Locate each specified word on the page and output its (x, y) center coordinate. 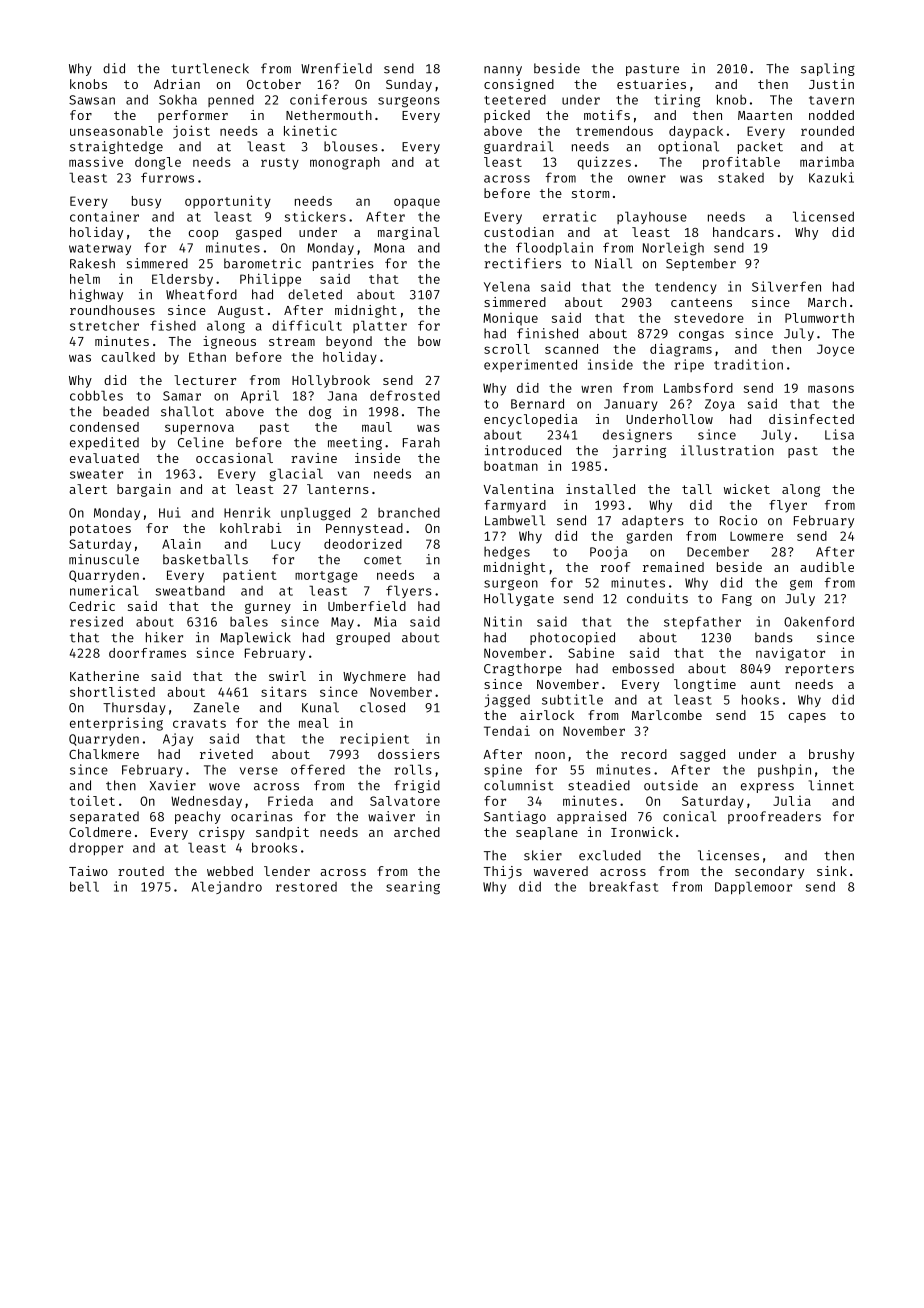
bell (84, 886)
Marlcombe (667, 715)
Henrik (247, 512)
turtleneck (210, 68)
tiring (677, 101)
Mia (385, 621)
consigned (519, 85)
